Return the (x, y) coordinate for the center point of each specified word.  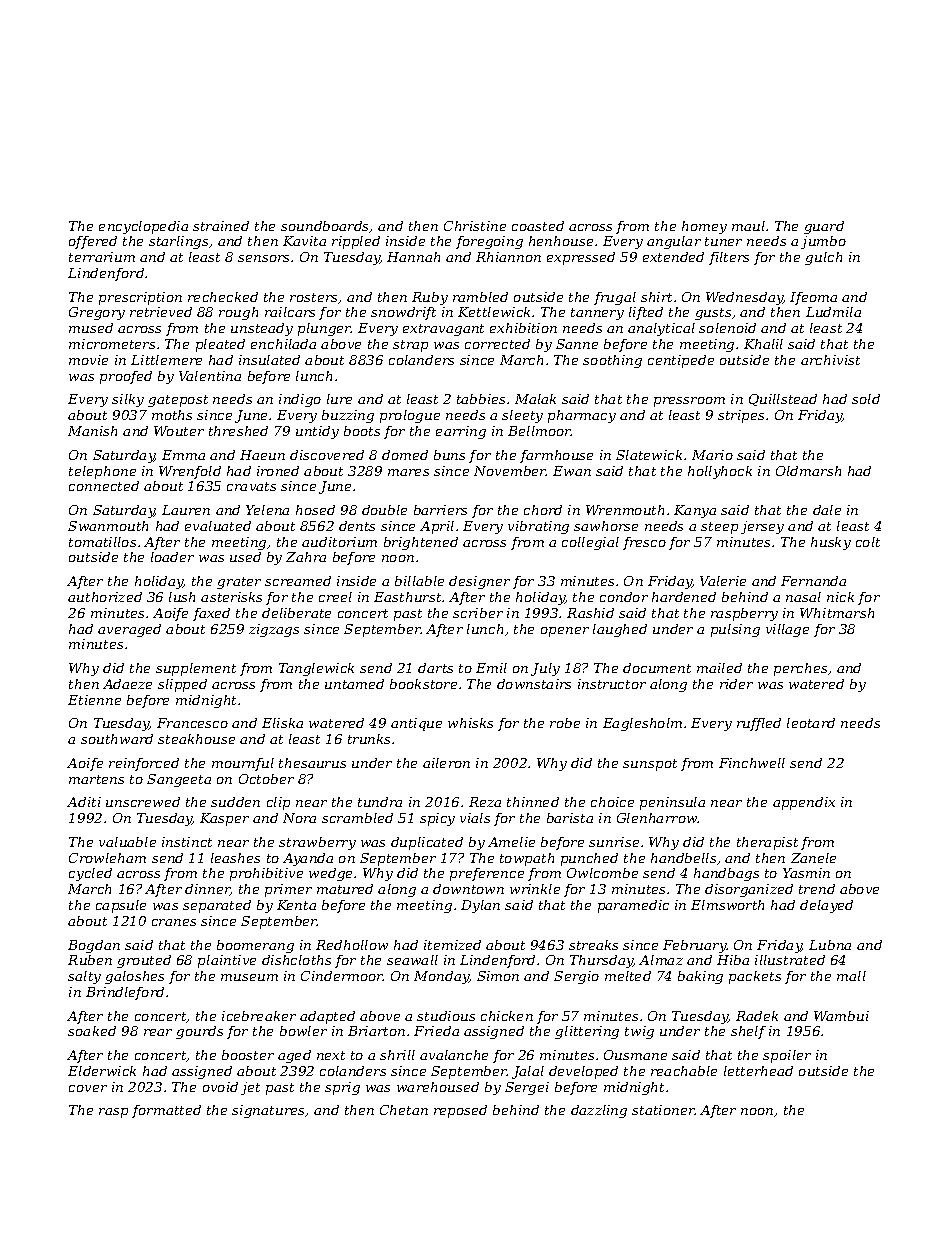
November (510, 471)
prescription (140, 298)
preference (487, 874)
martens (96, 779)
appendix (804, 803)
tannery (597, 314)
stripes (741, 416)
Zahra (306, 557)
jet (250, 1088)
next (331, 1055)
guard (824, 227)
